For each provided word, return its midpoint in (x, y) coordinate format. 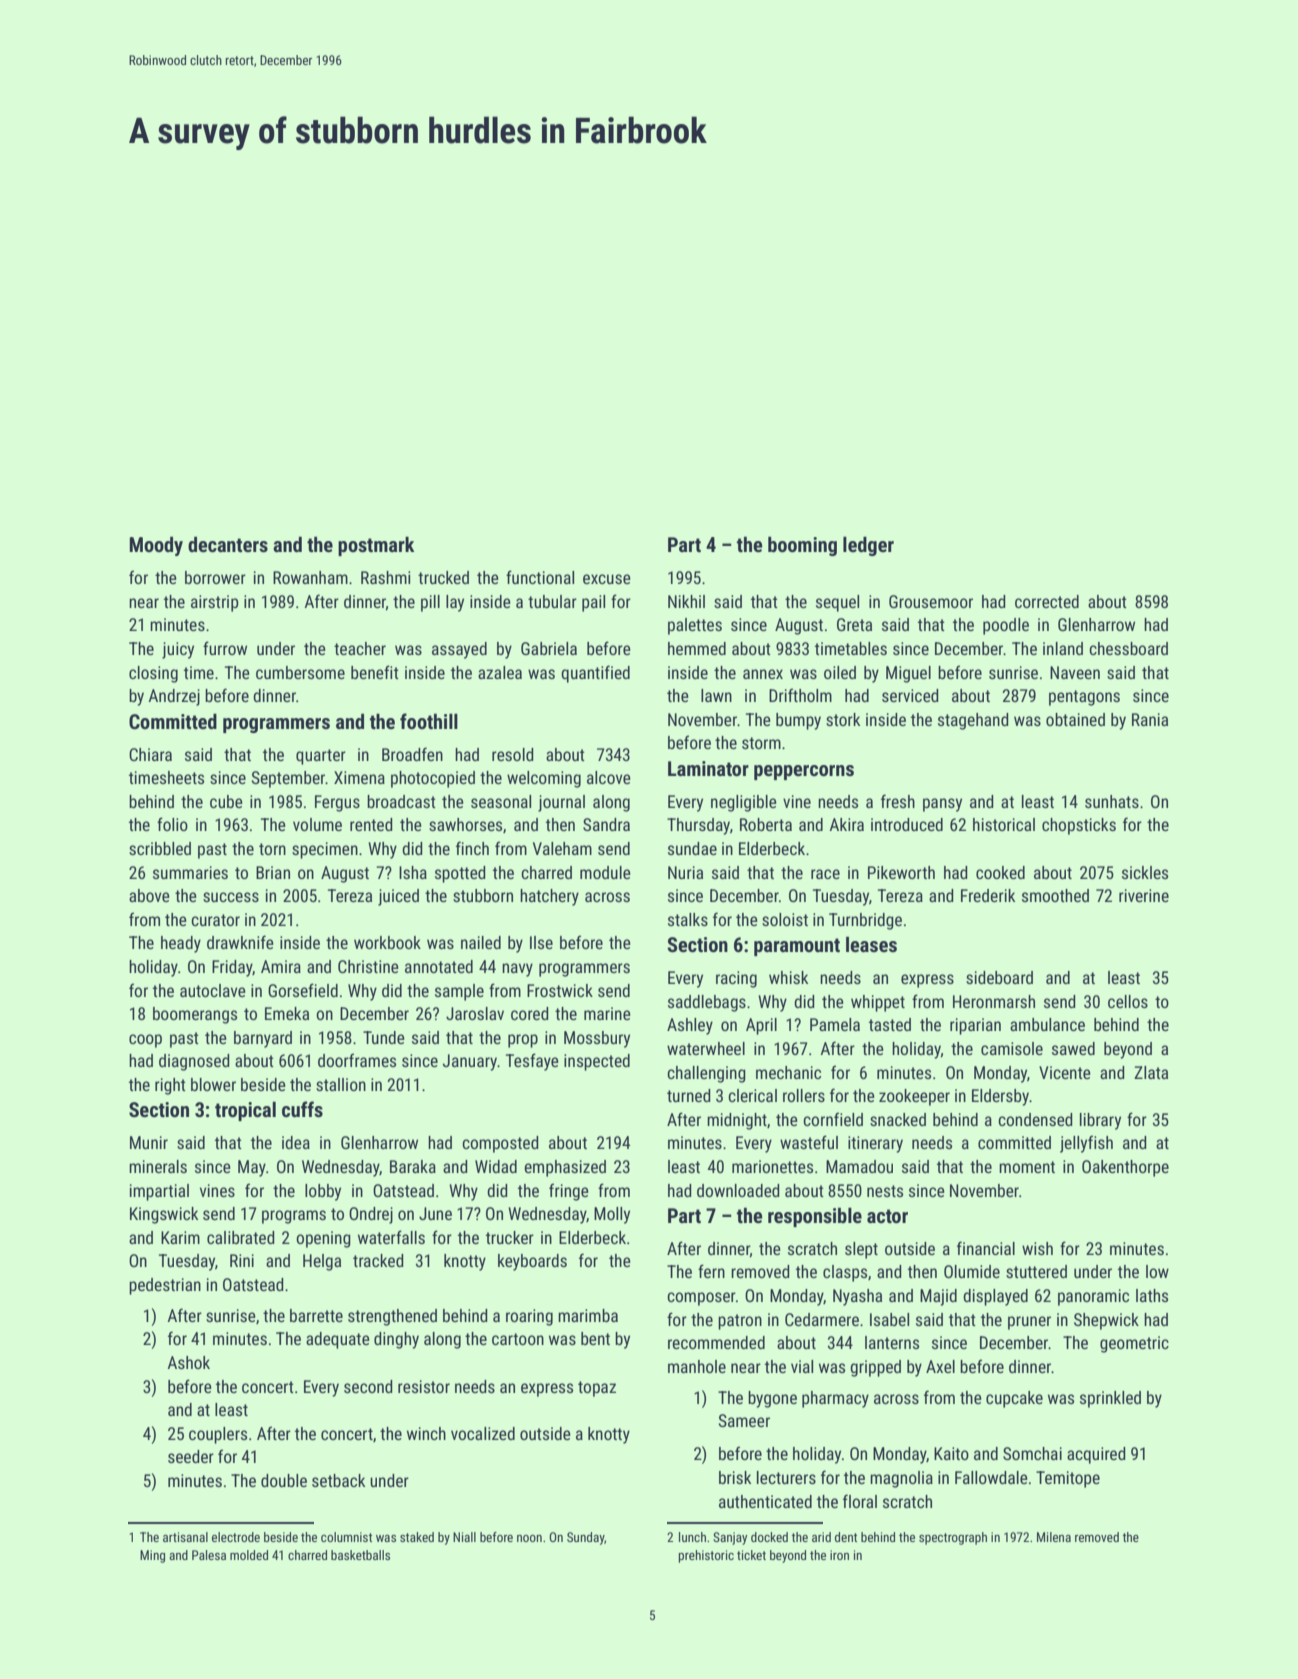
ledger (868, 546)
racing (736, 979)
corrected (1047, 601)
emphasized (565, 1168)
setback (338, 1480)
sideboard (999, 977)
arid (821, 1537)
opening (323, 1239)
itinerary (875, 1144)
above (149, 895)
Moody (156, 546)
